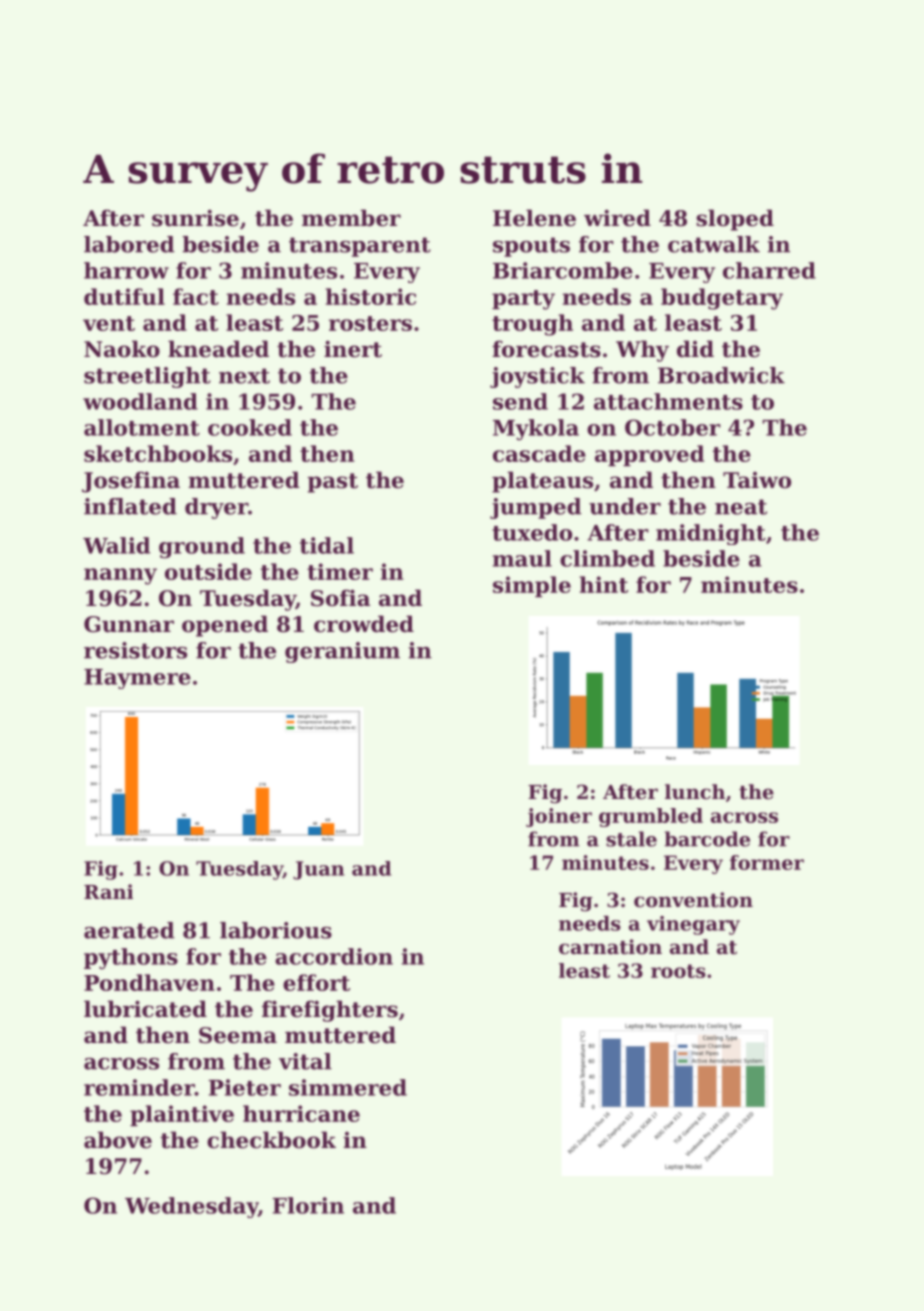 This image has width=924, height=1311. Describe the element at coordinates (735, 220) in the image. I see `sloped` at that location.
